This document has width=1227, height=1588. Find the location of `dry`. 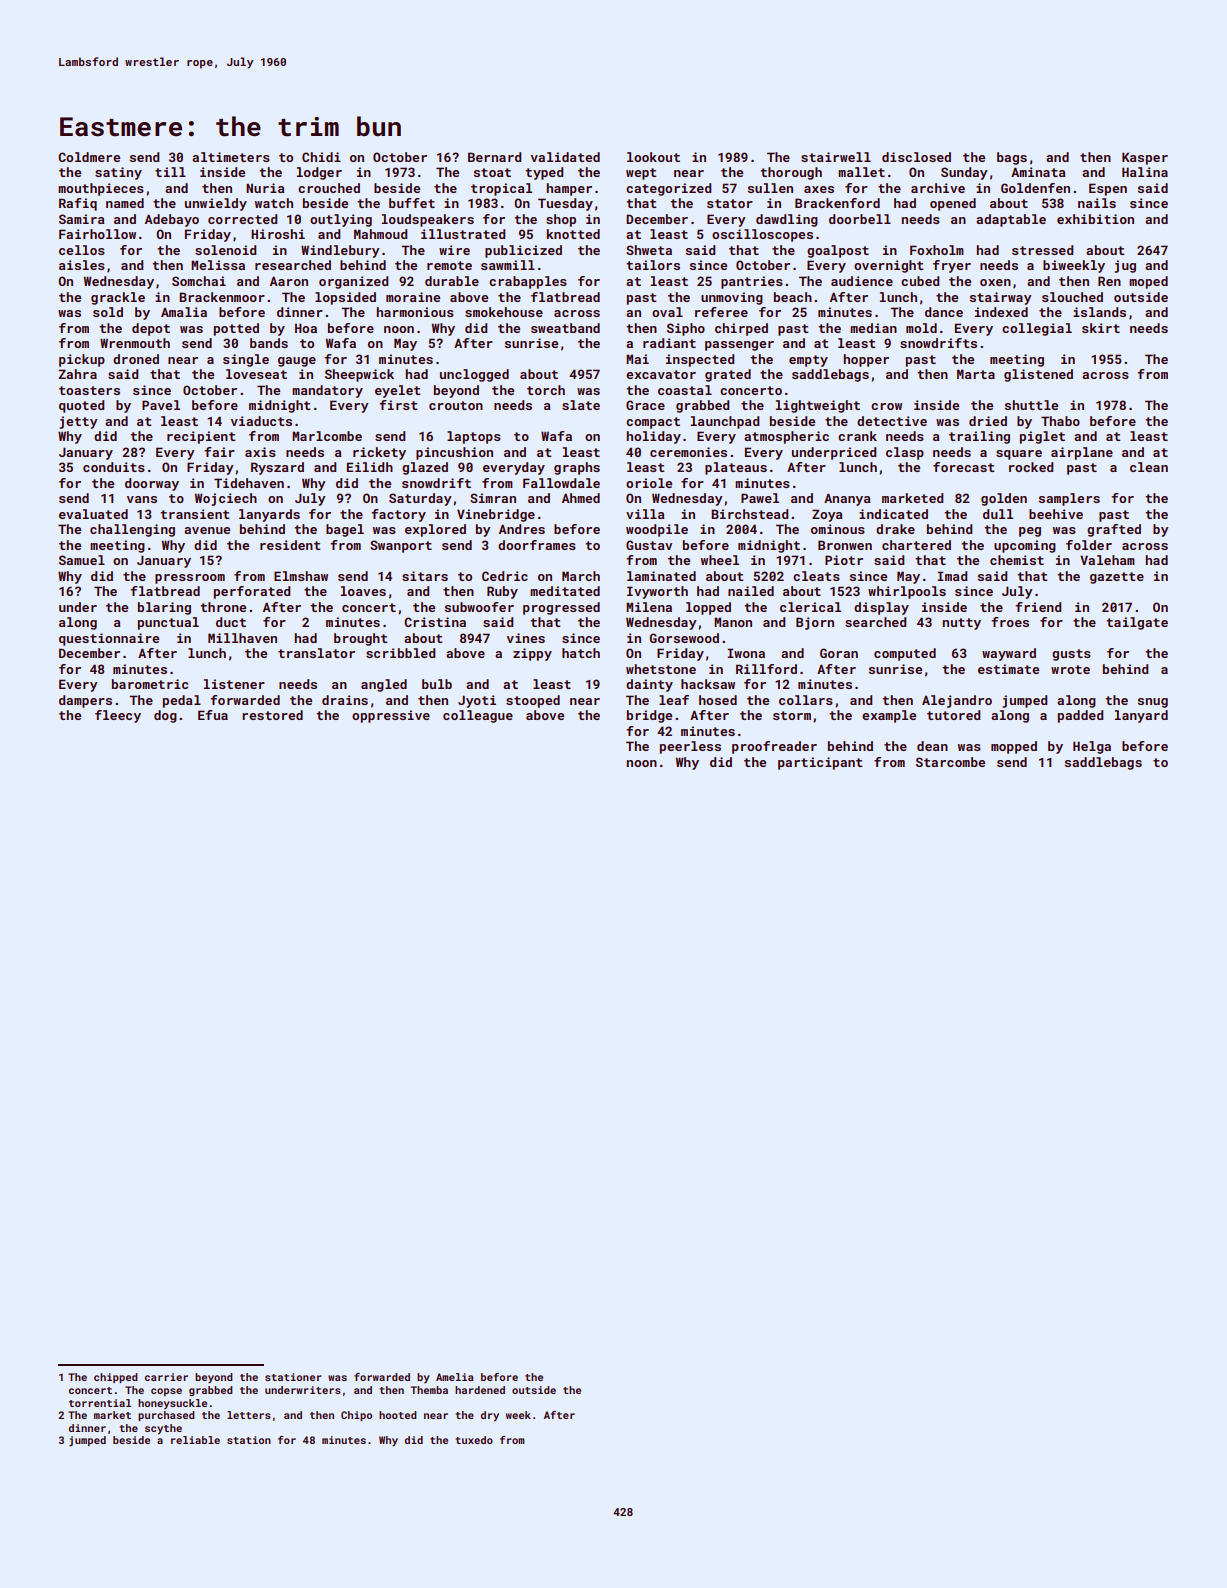

dry is located at coordinates (490, 1416).
